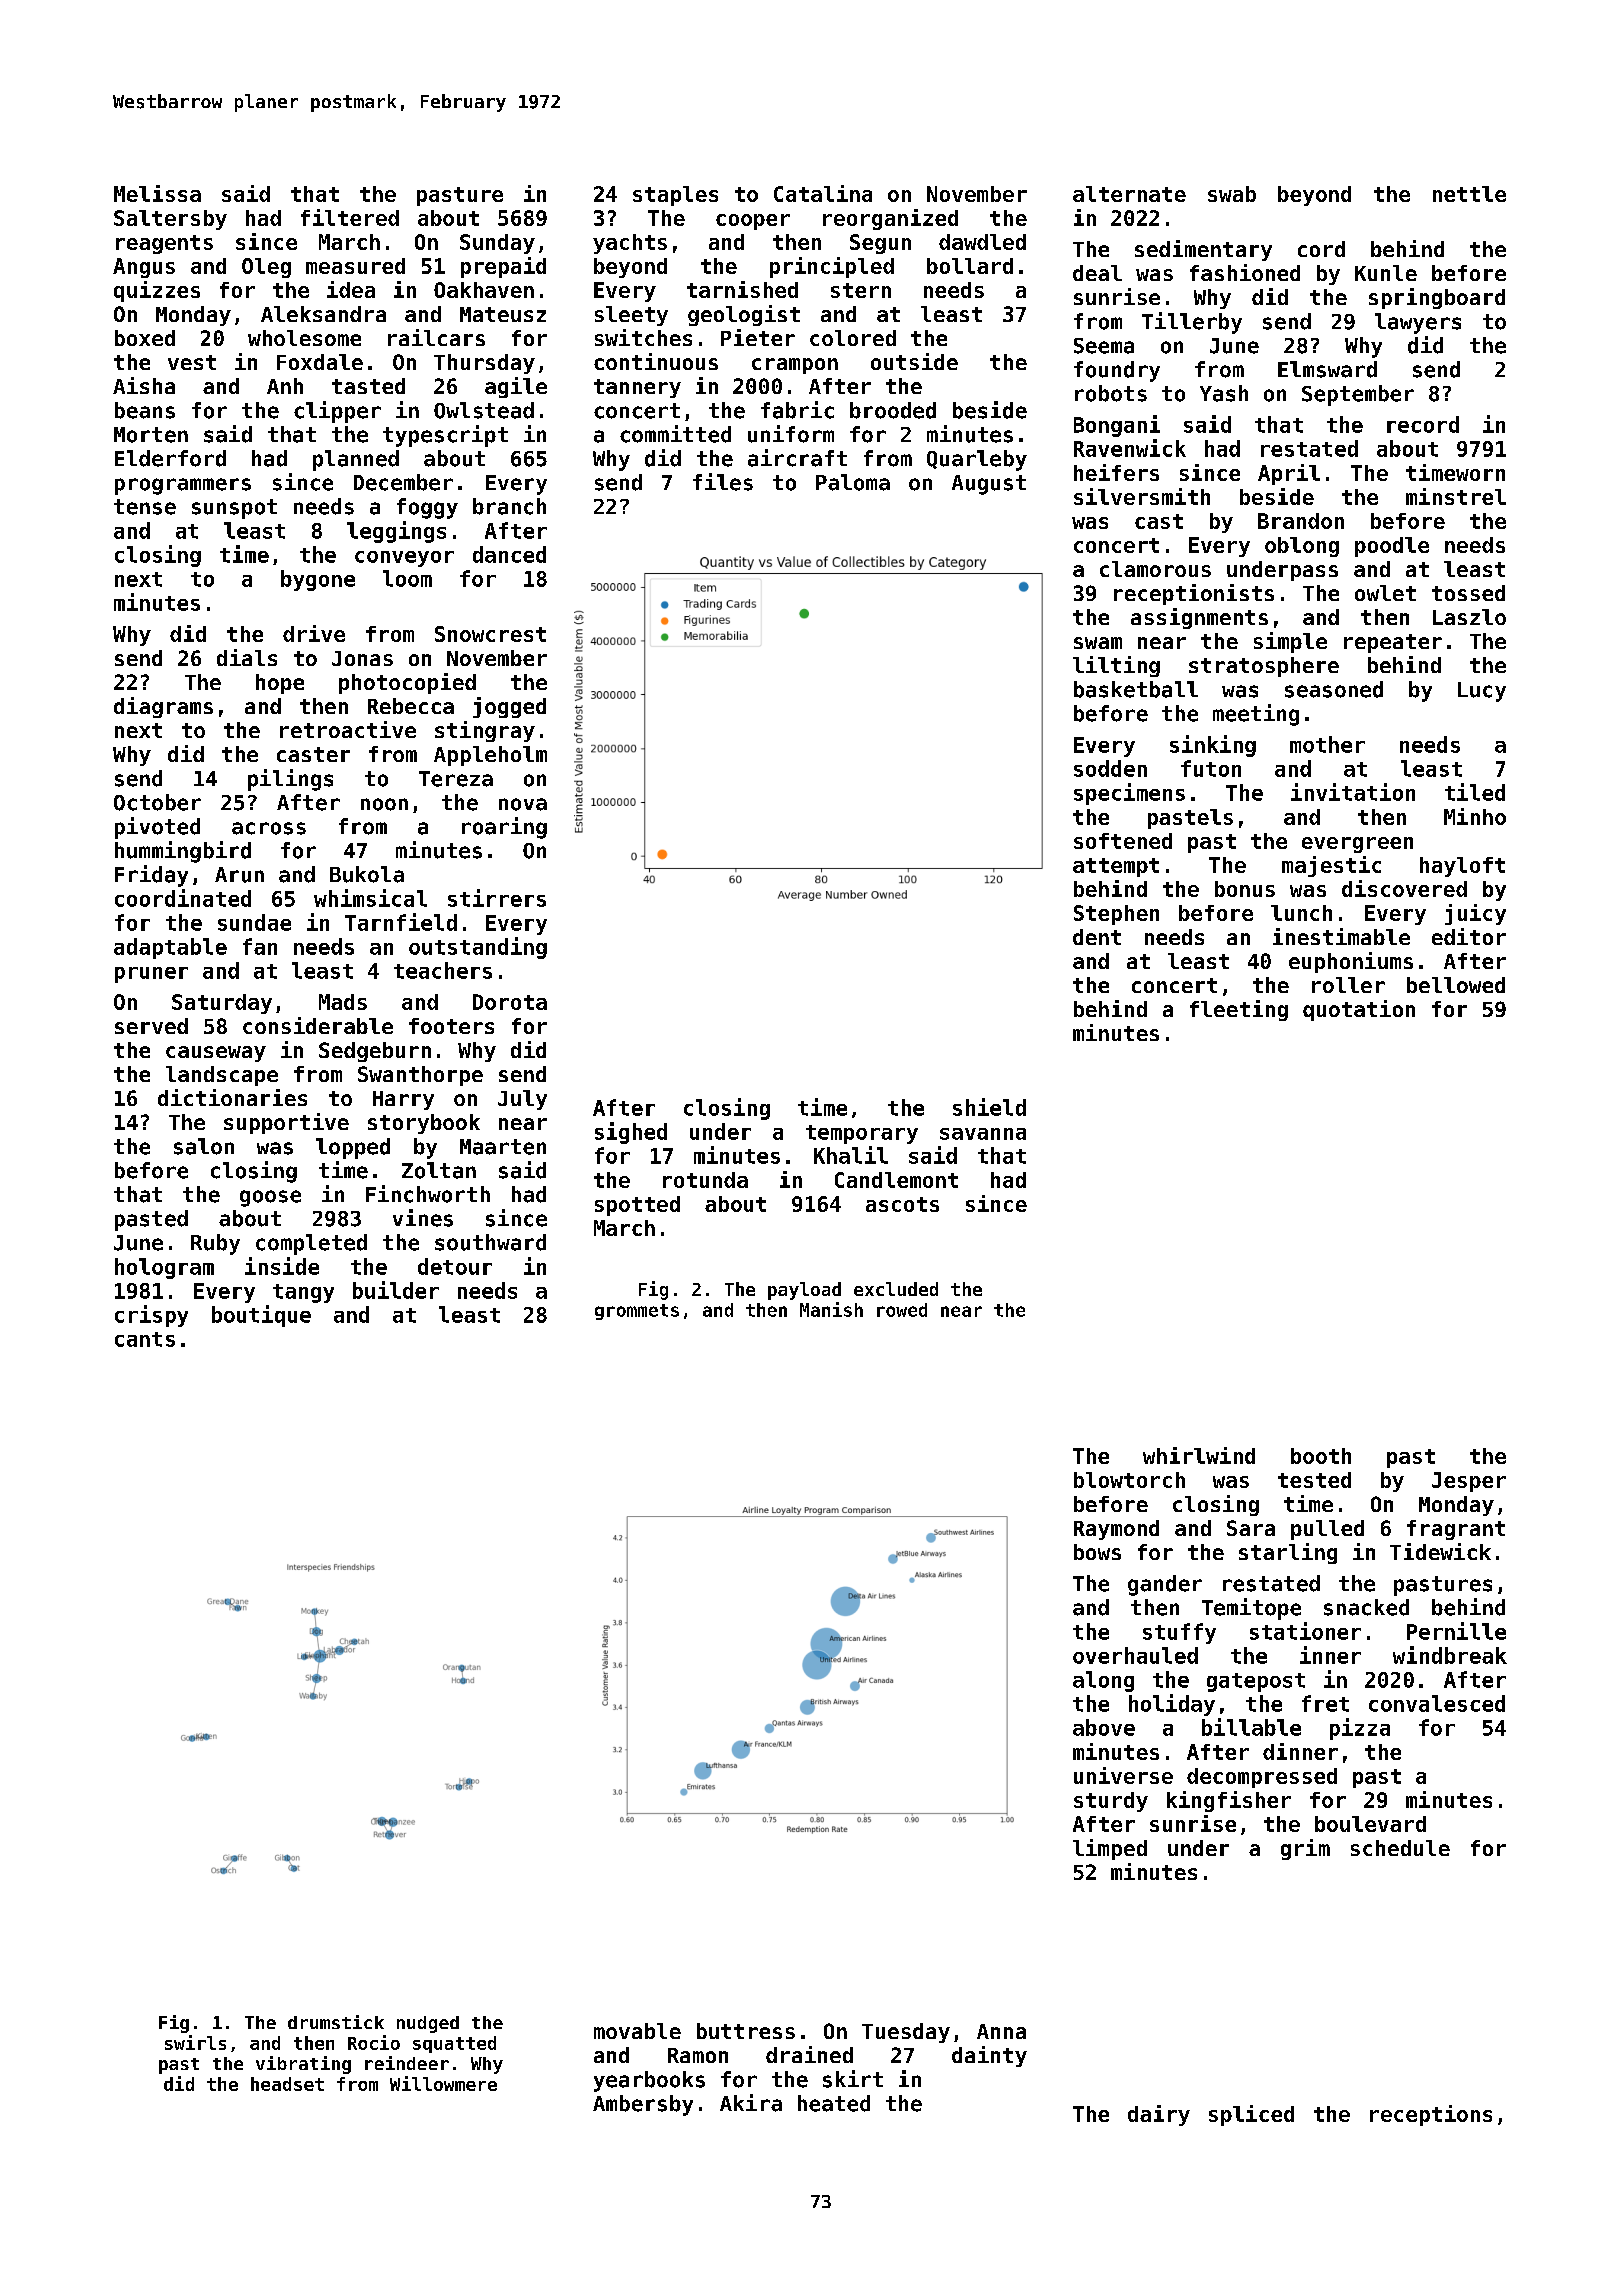  Describe the element at coordinates (1203, 250) in the image. I see `sedimentary` at that location.
